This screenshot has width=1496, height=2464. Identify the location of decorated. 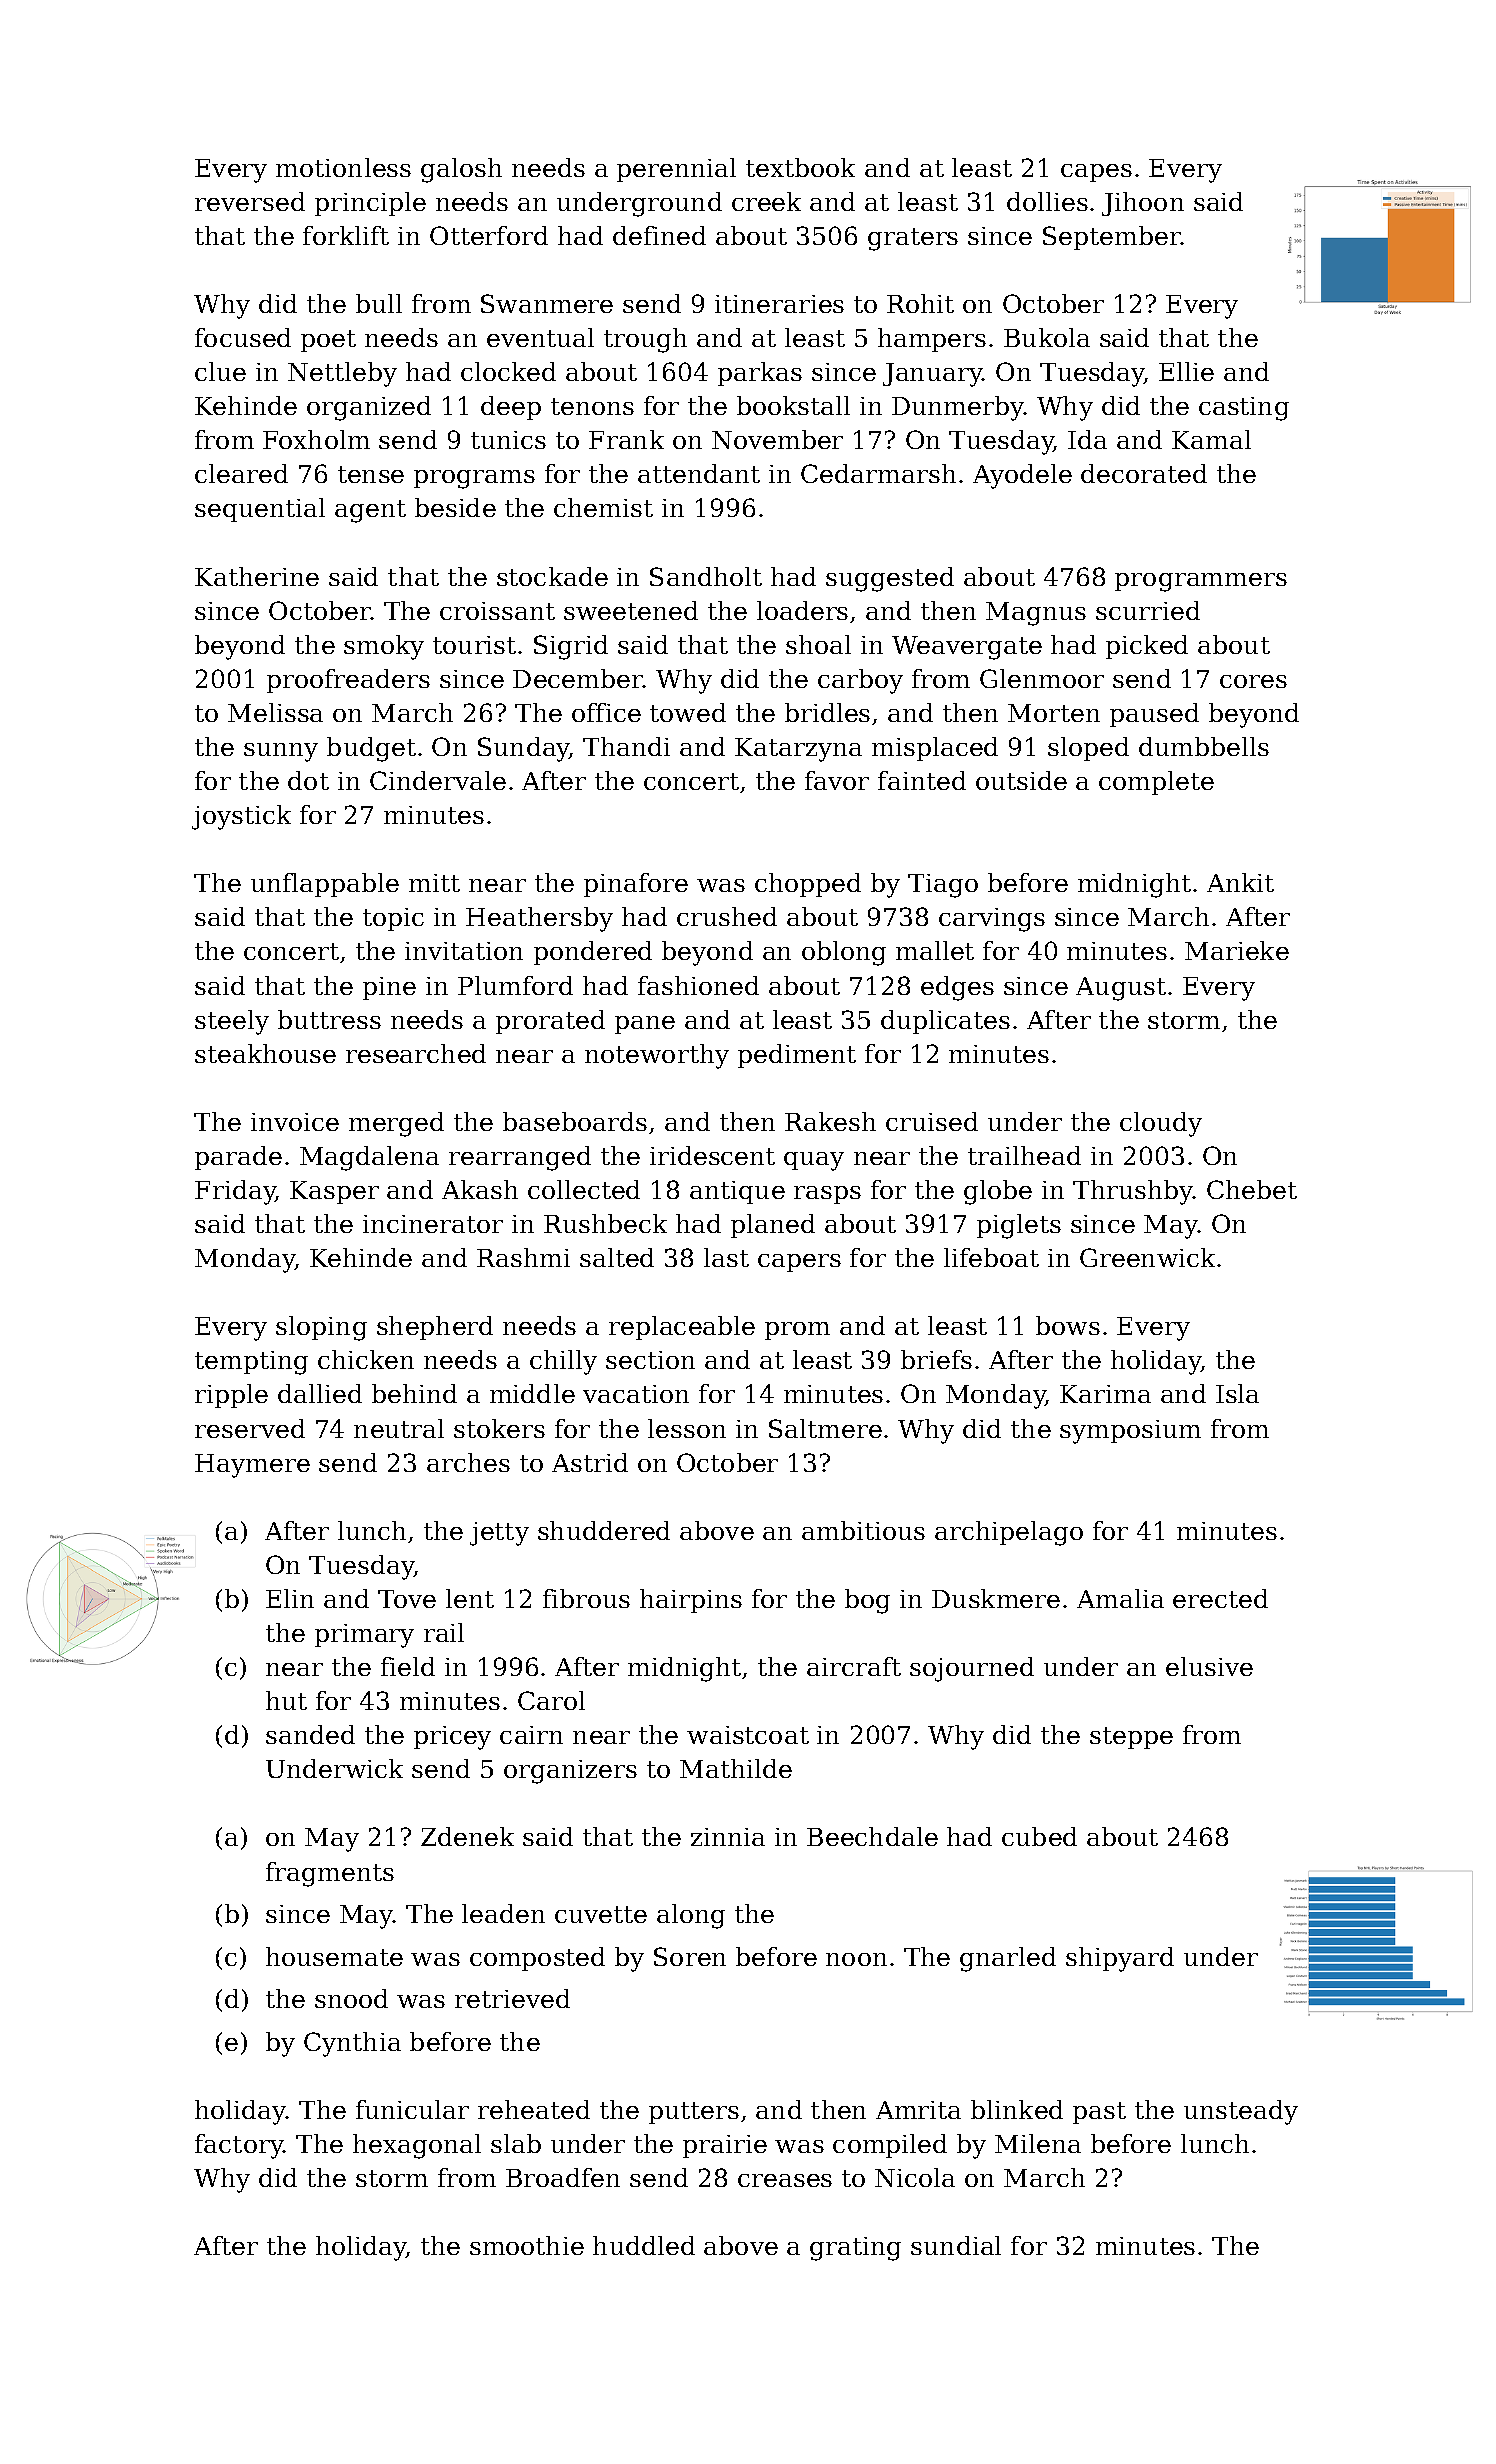
(1144, 473).
